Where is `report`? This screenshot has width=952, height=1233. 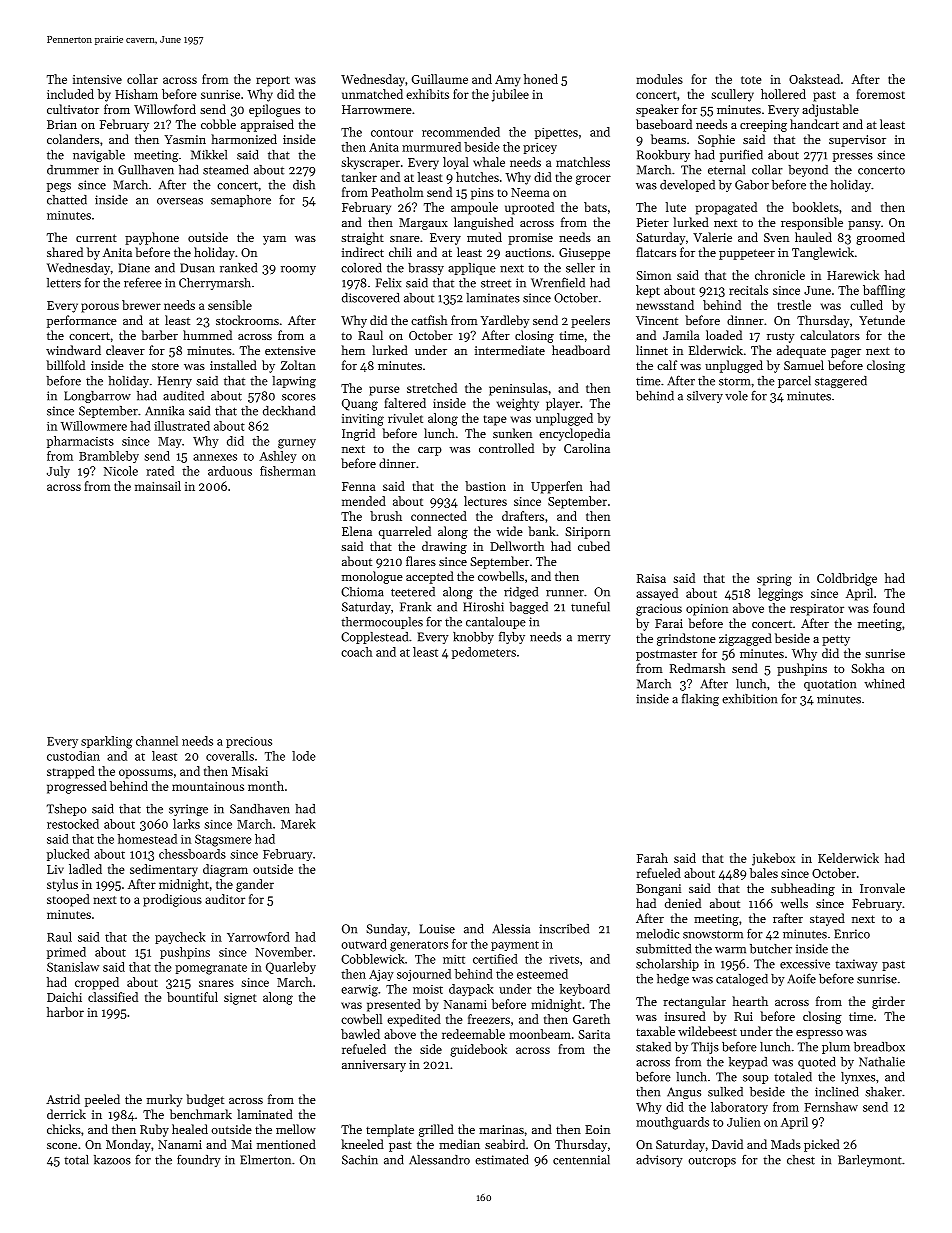
report is located at coordinates (273, 81).
